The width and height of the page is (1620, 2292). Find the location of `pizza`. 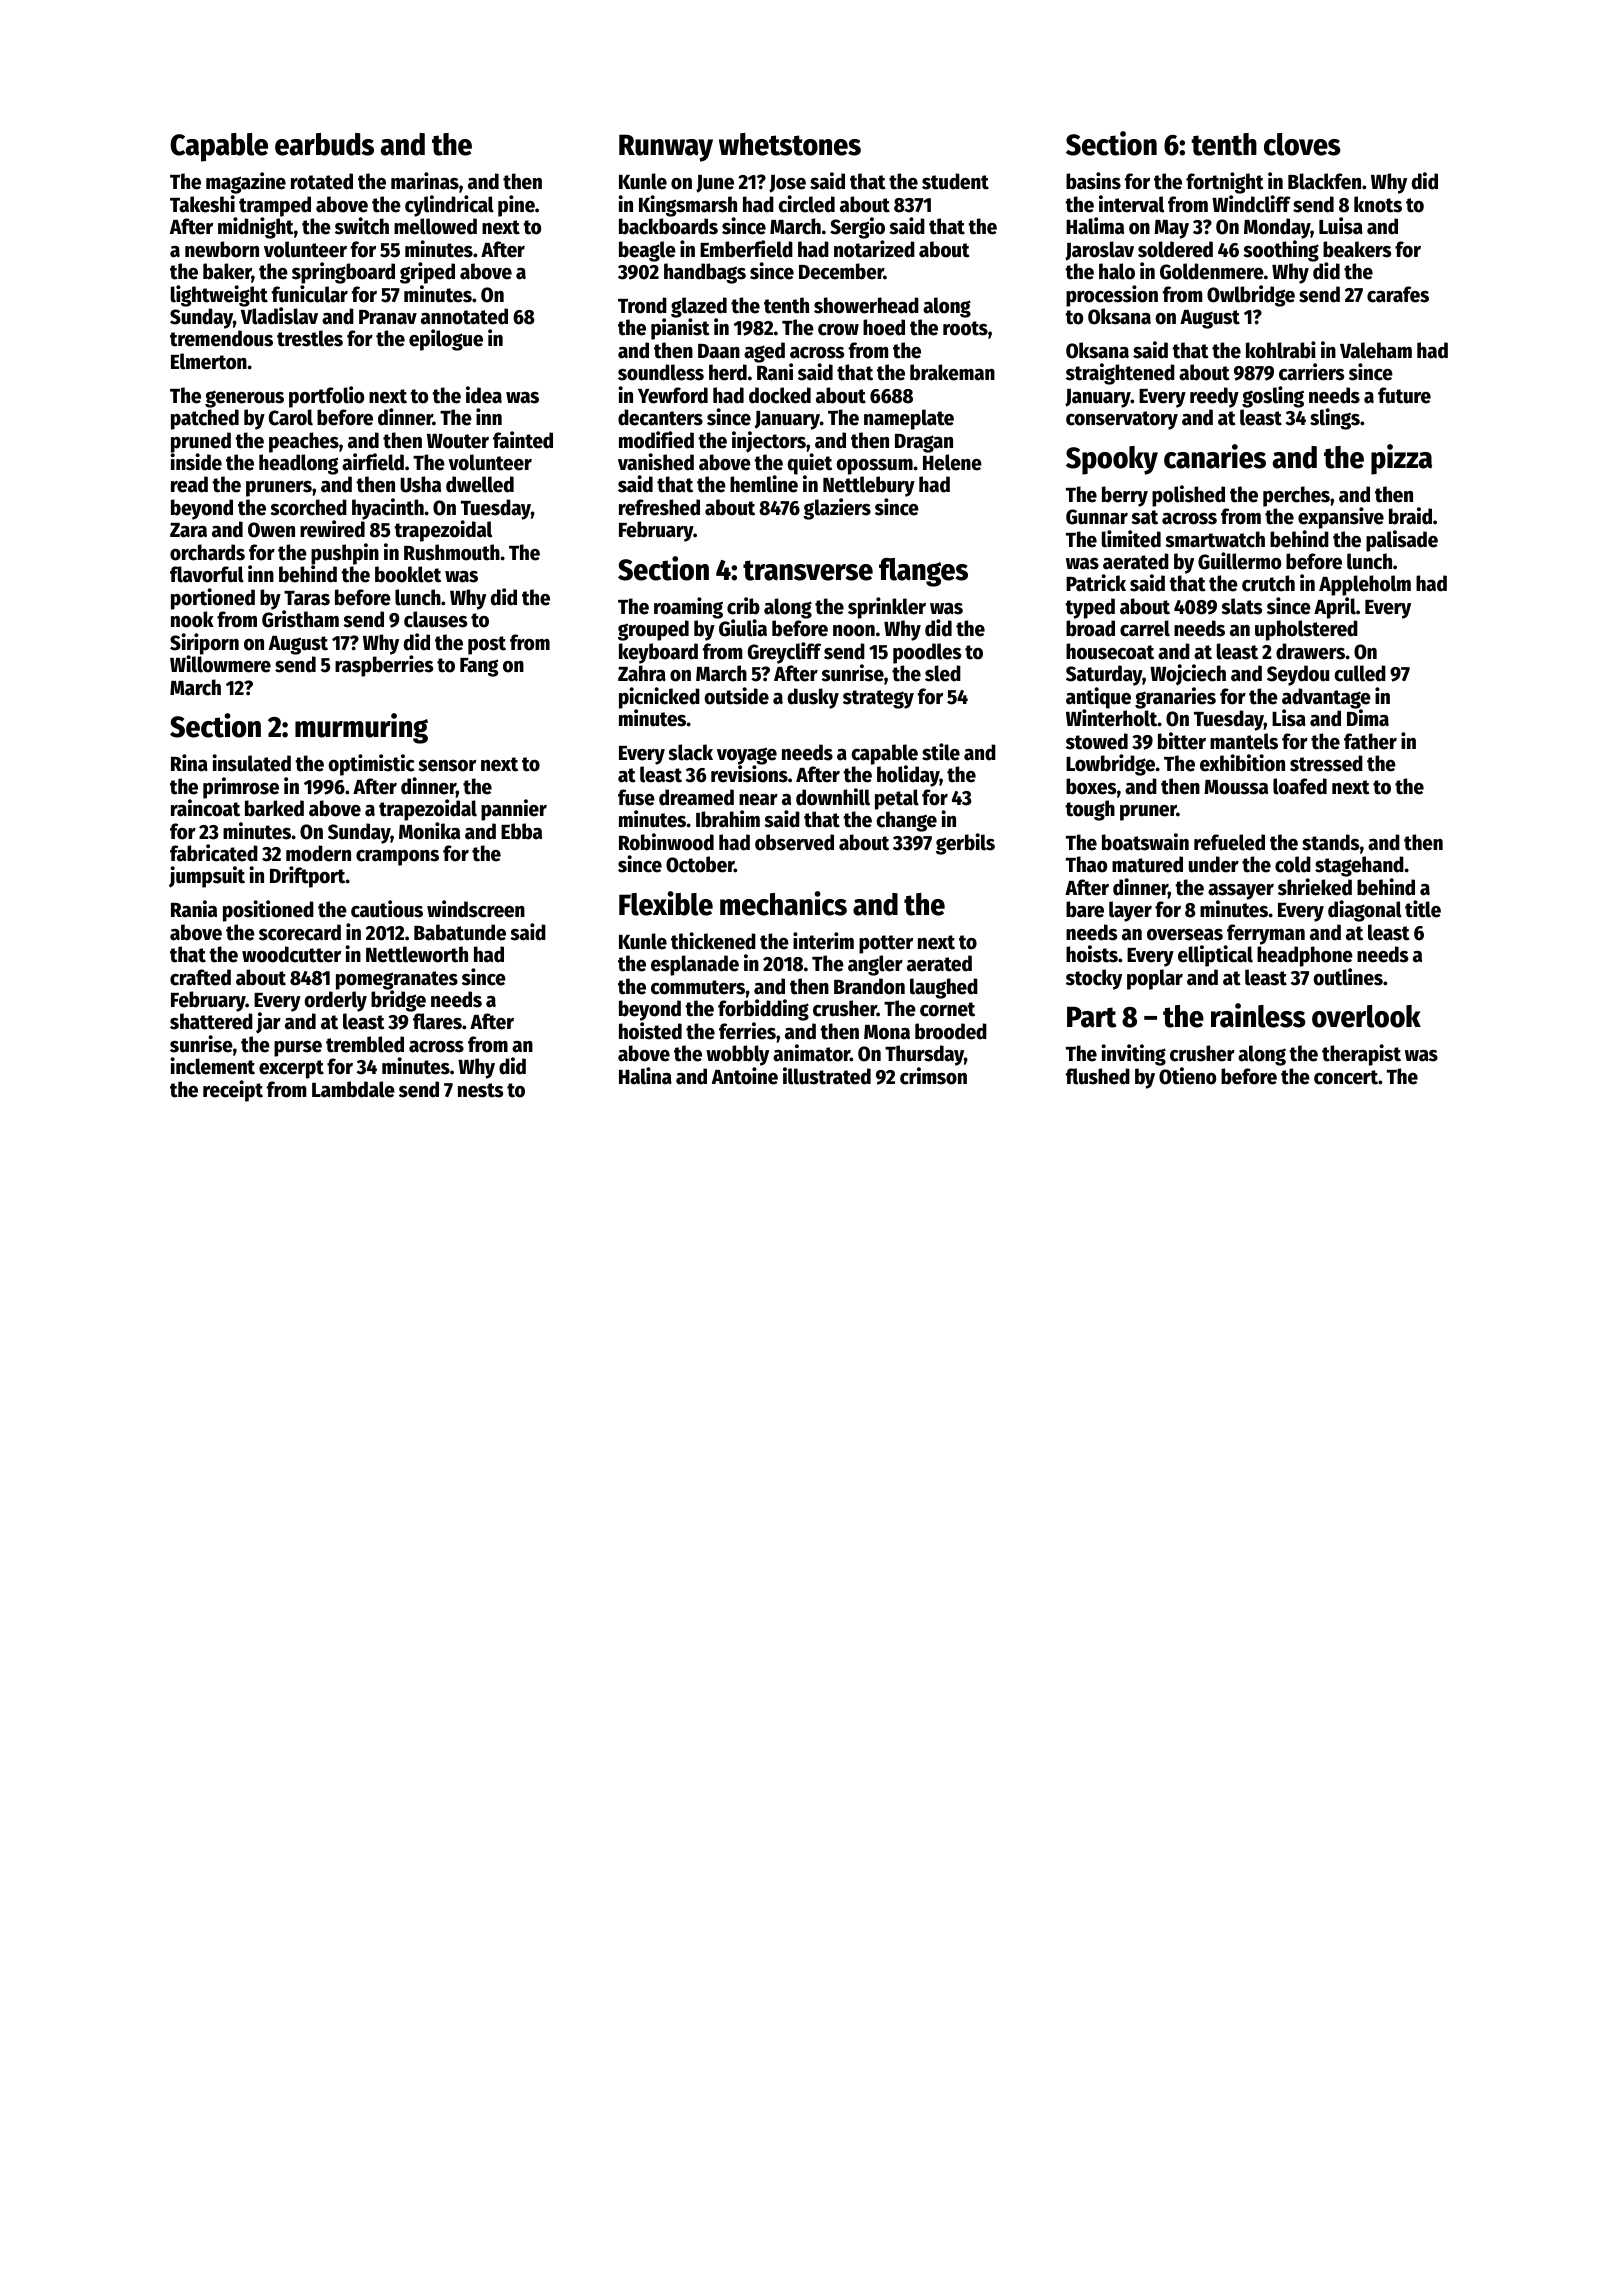

pizza is located at coordinates (1401, 459).
